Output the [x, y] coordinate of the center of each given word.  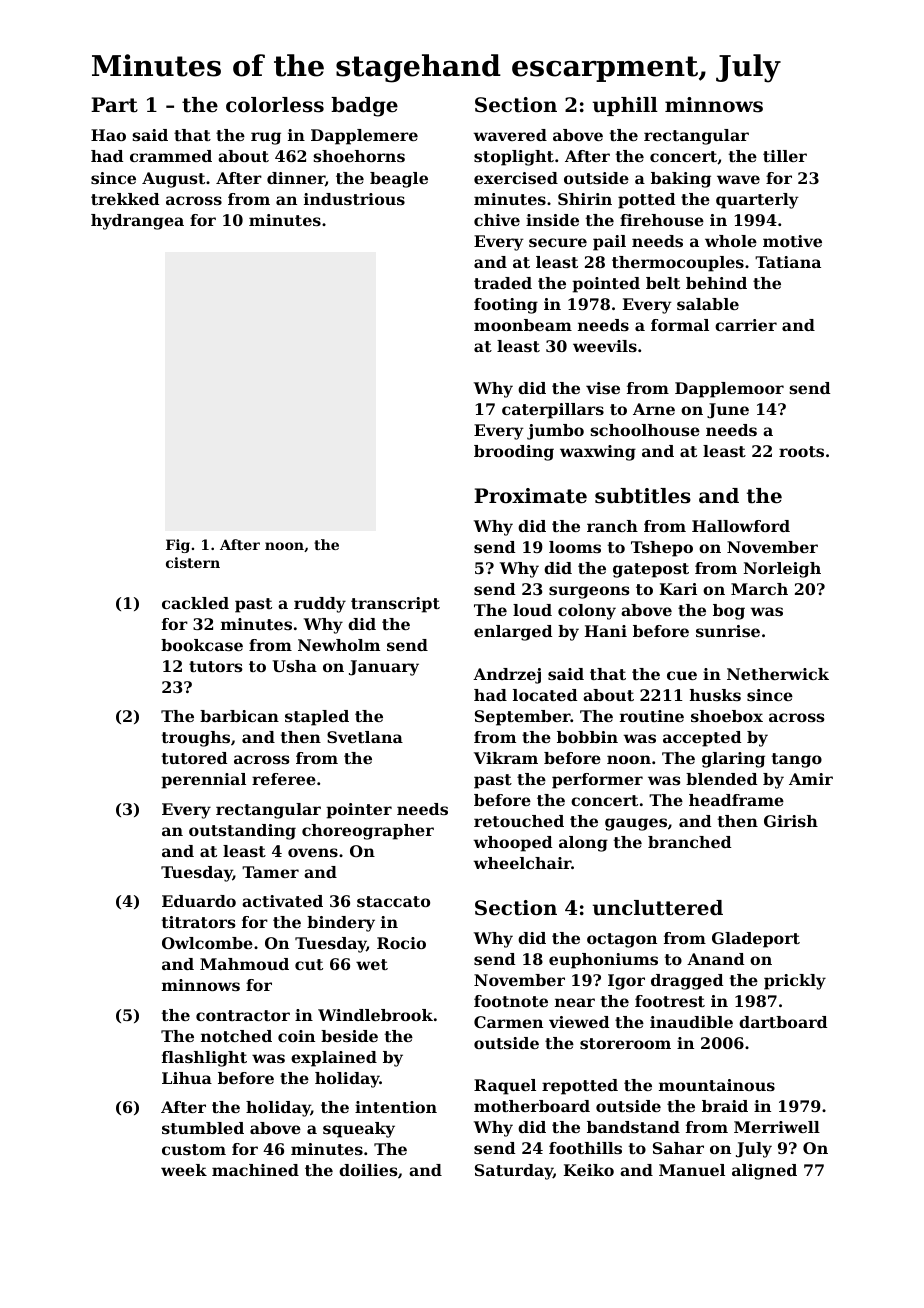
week [184, 1170]
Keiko [589, 1170]
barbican [239, 716]
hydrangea [137, 222]
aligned [764, 1172]
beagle [399, 180]
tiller [785, 156]
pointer [359, 811]
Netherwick [778, 674]
